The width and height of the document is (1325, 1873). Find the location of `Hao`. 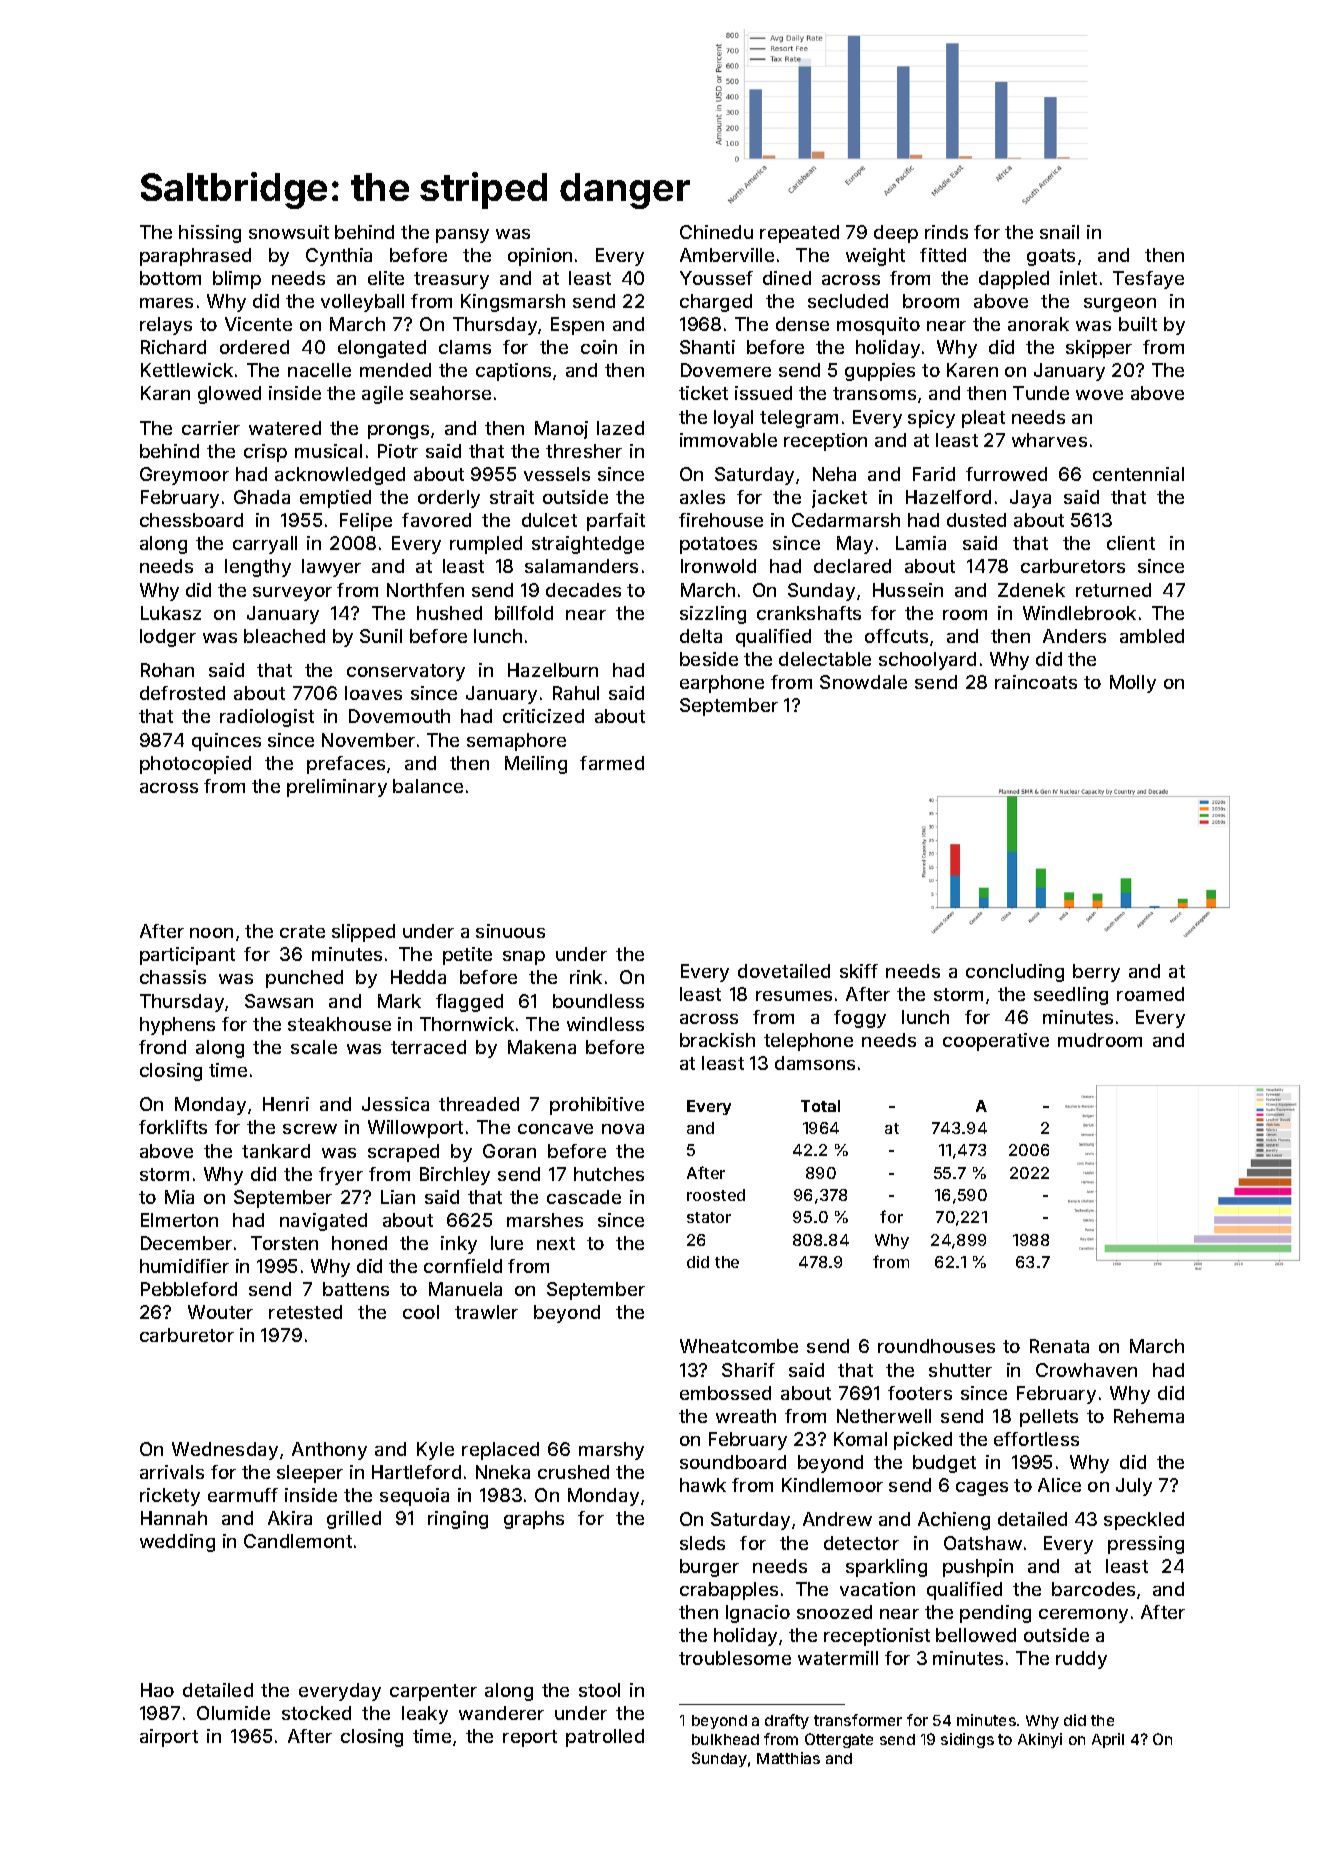

Hao is located at coordinates (157, 1690).
